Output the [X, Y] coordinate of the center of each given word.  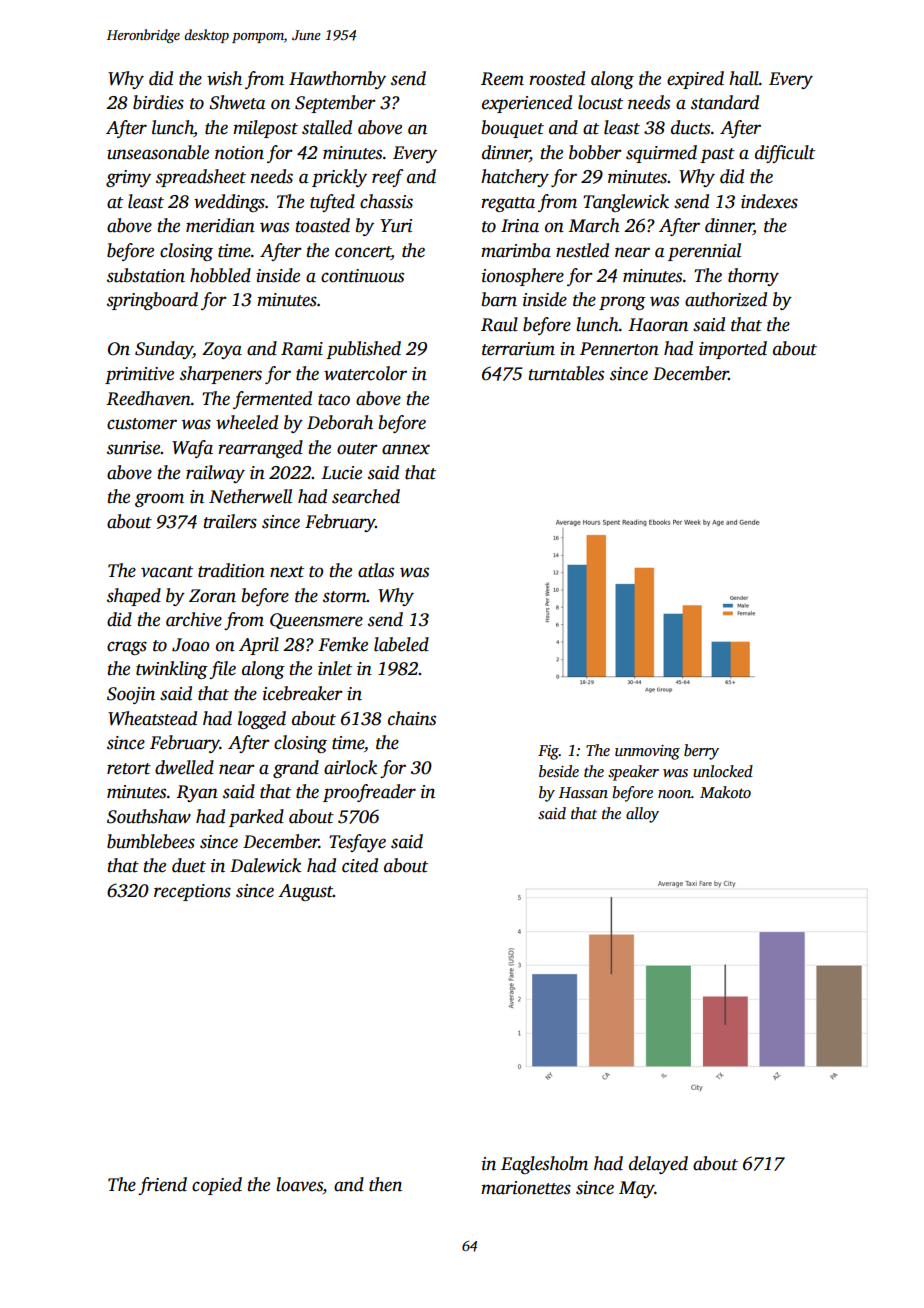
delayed [658, 1165]
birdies [158, 102]
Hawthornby [337, 80]
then [385, 1184]
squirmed [661, 154]
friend [162, 1186]
